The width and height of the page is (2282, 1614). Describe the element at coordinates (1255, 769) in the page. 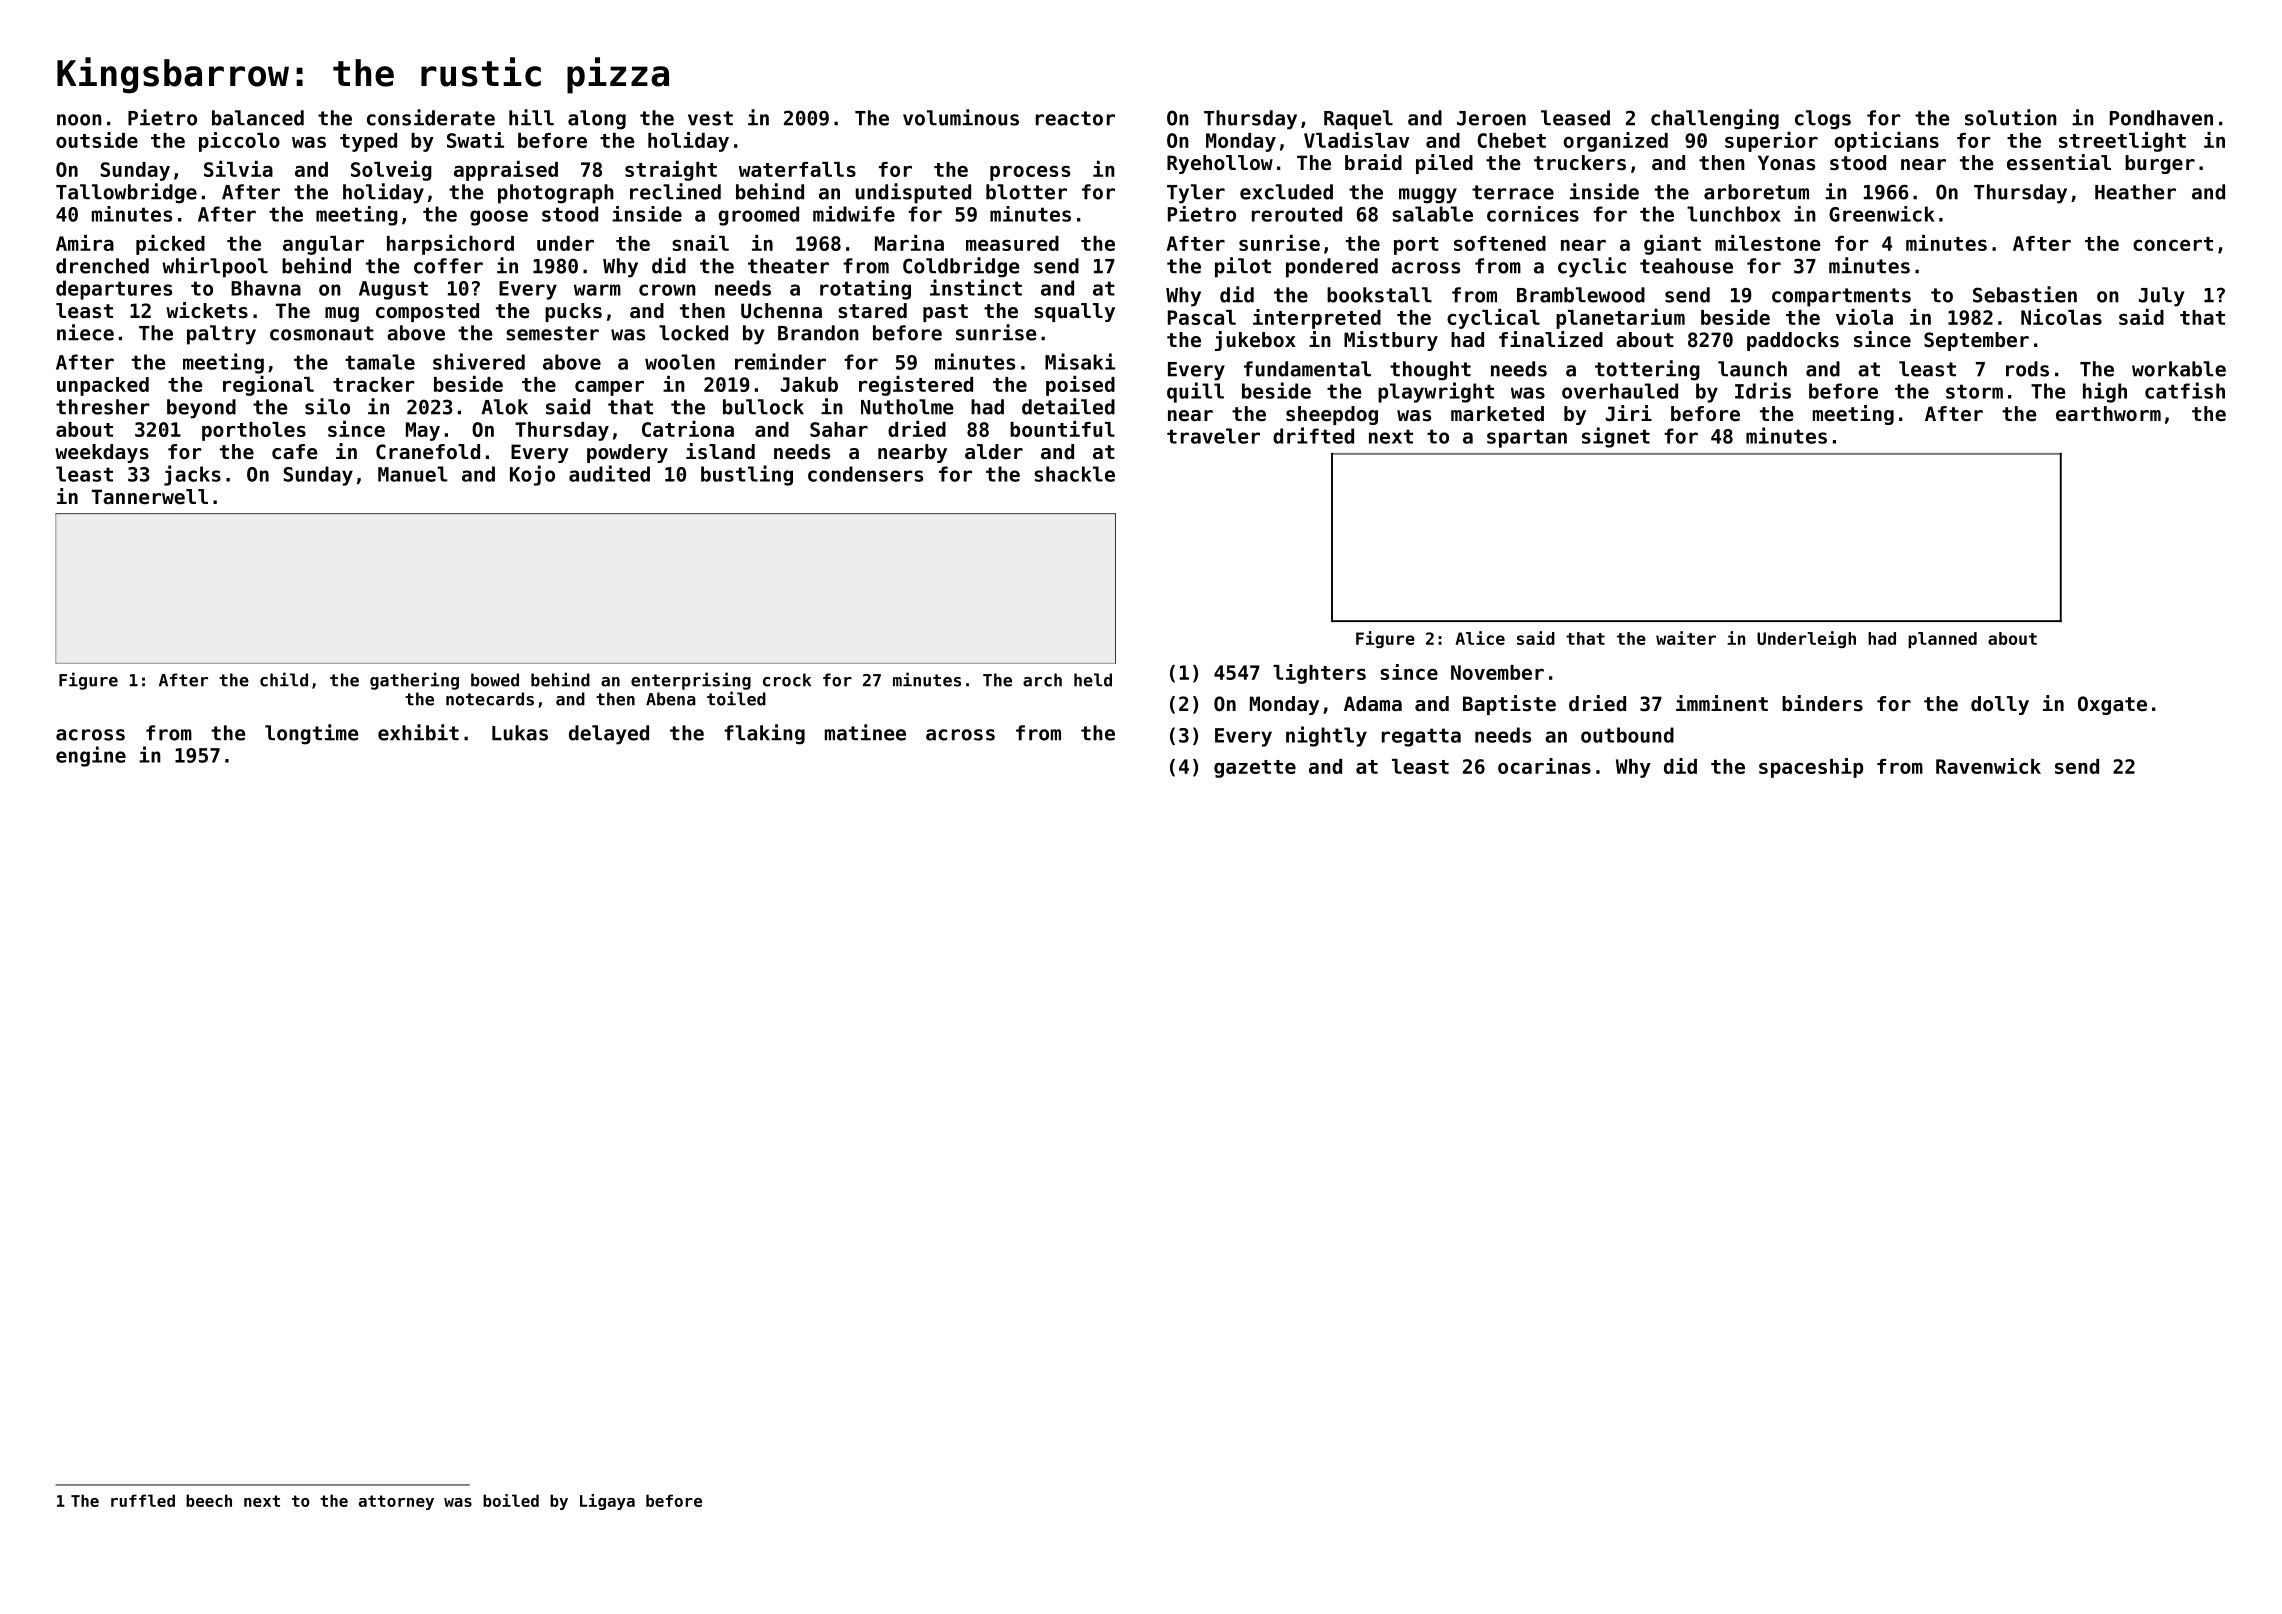

I see `gazette` at that location.
